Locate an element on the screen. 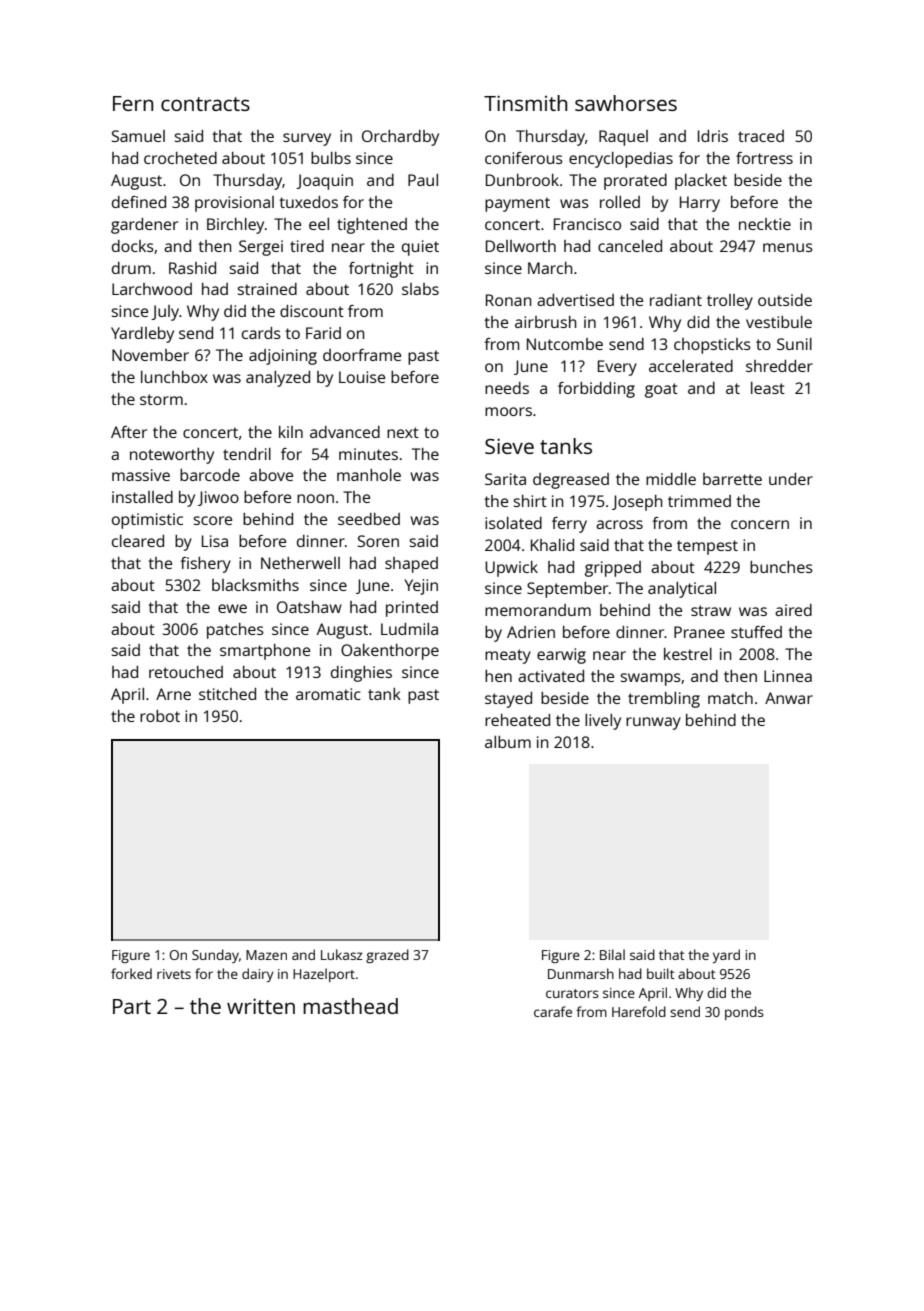 The width and height of the screenshot is (924, 1311). traced is located at coordinates (761, 136).
